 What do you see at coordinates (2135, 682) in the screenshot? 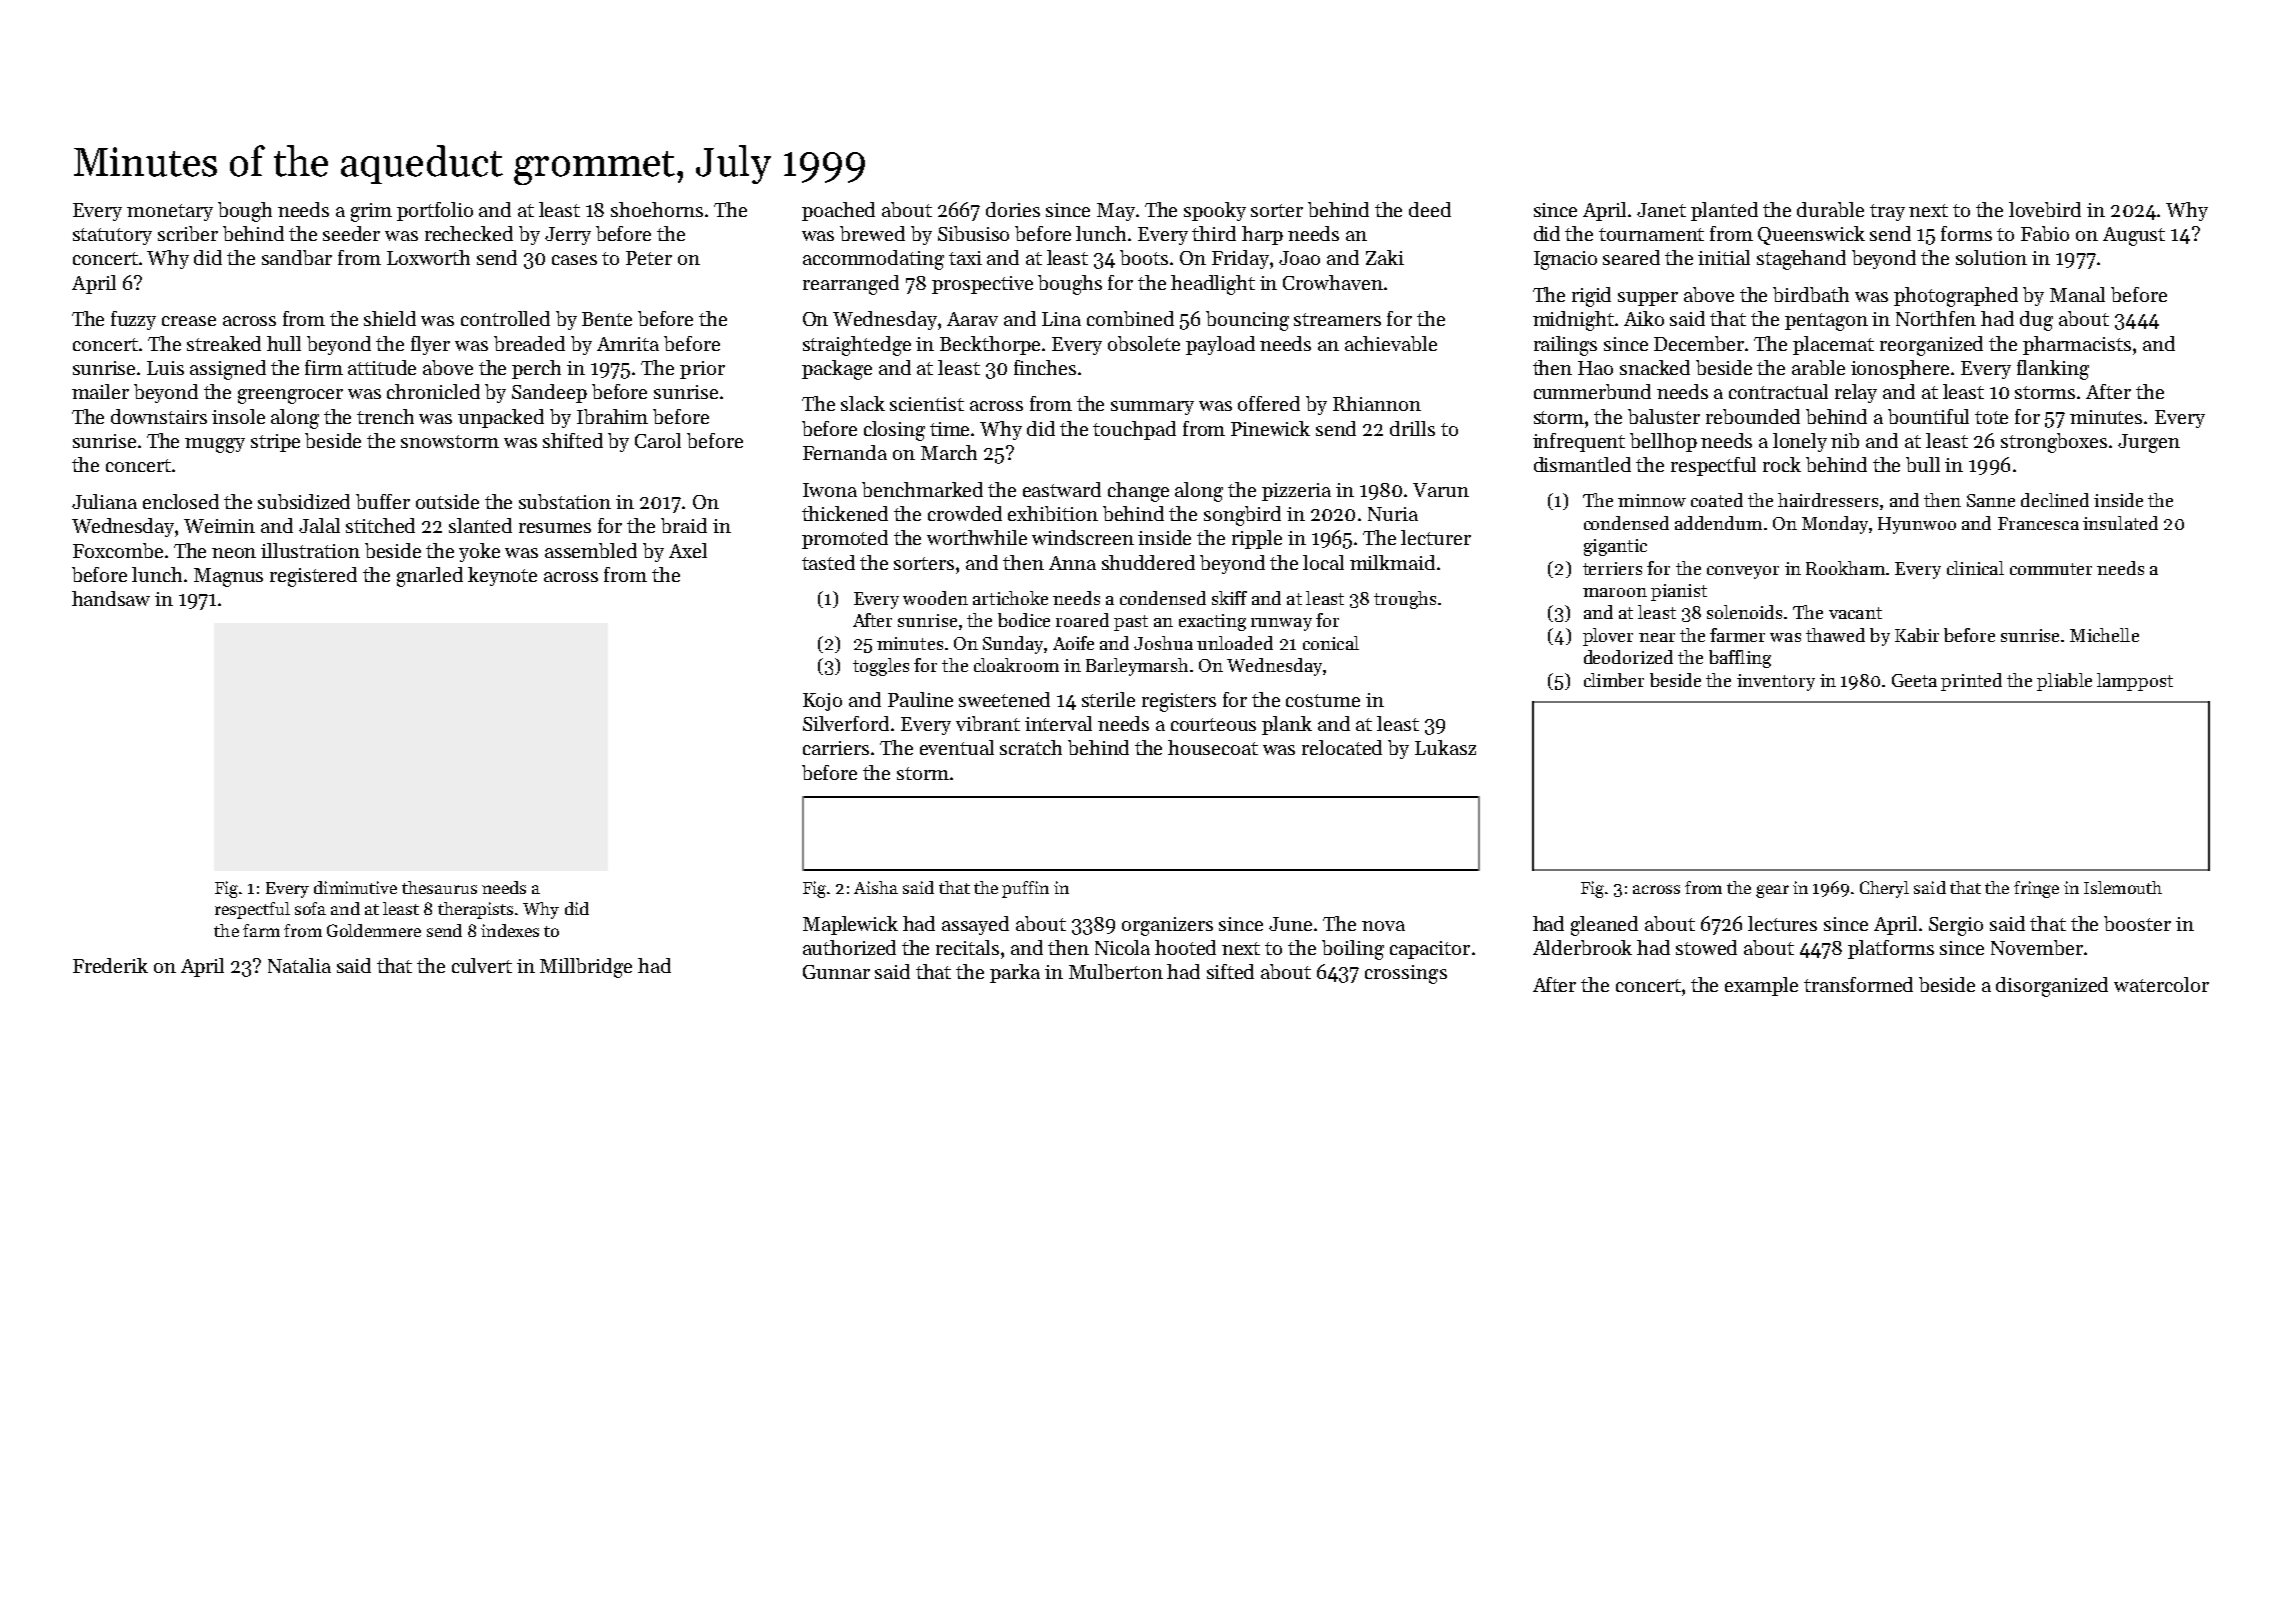
I see `lamppost` at bounding box center [2135, 682].
